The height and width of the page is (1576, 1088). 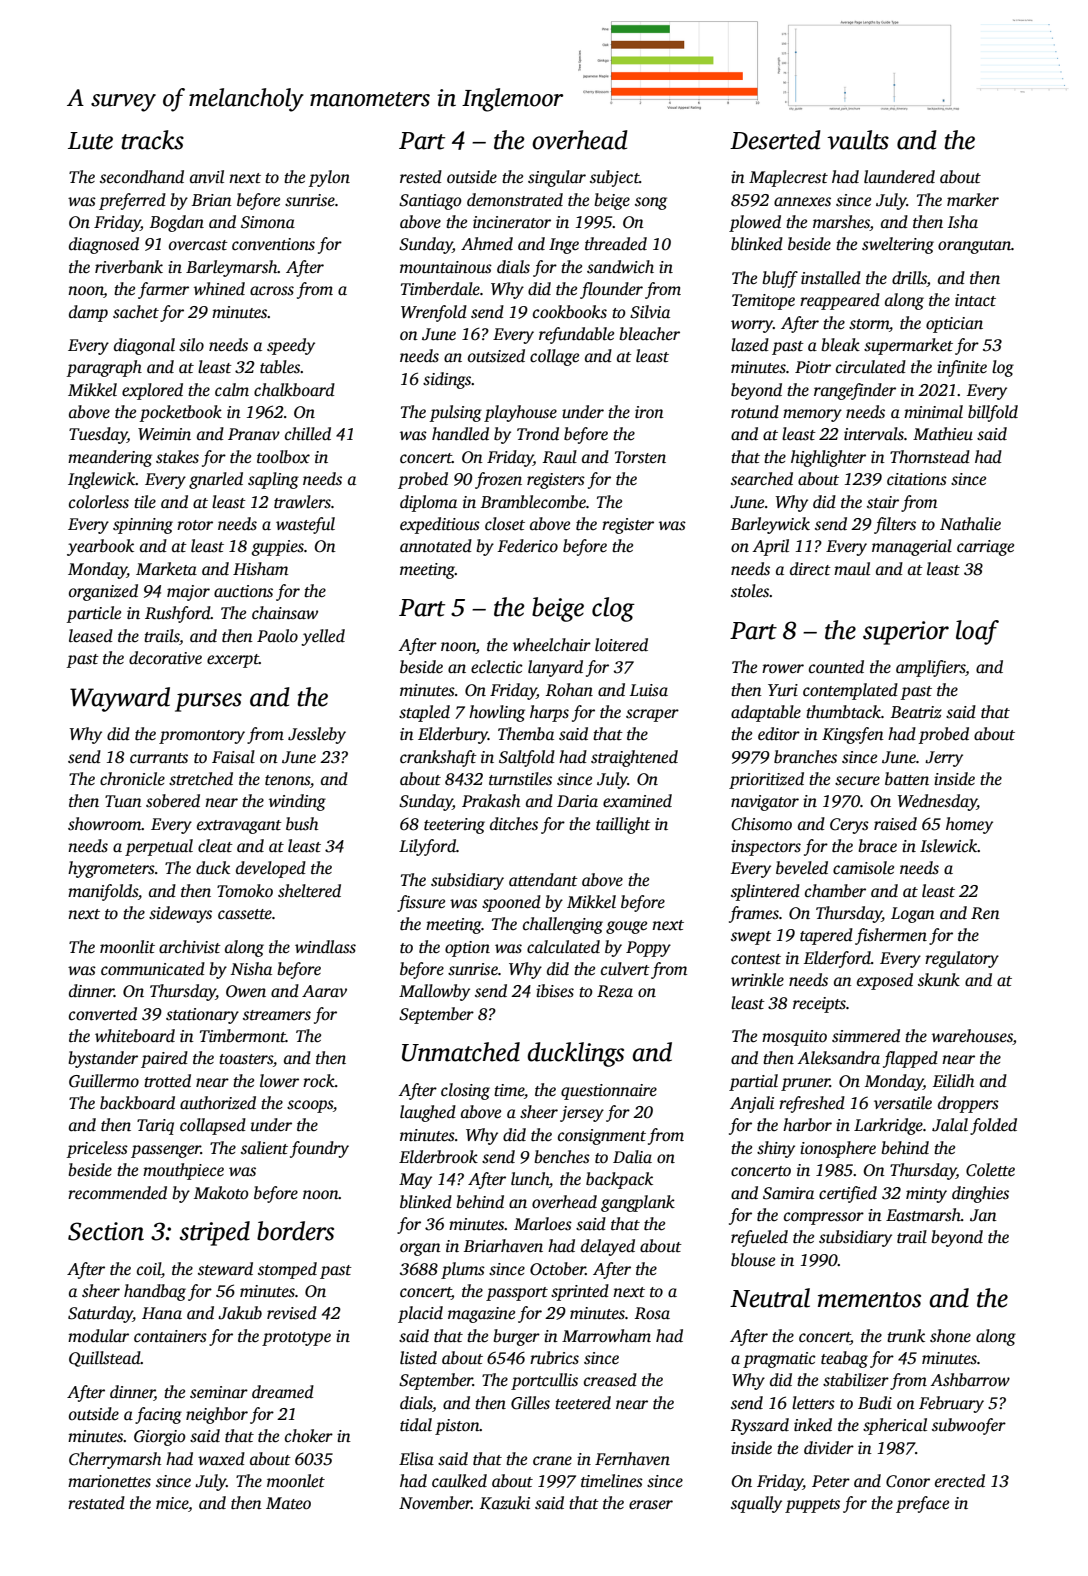 I want to click on droppers, so click(x=968, y=1104).
